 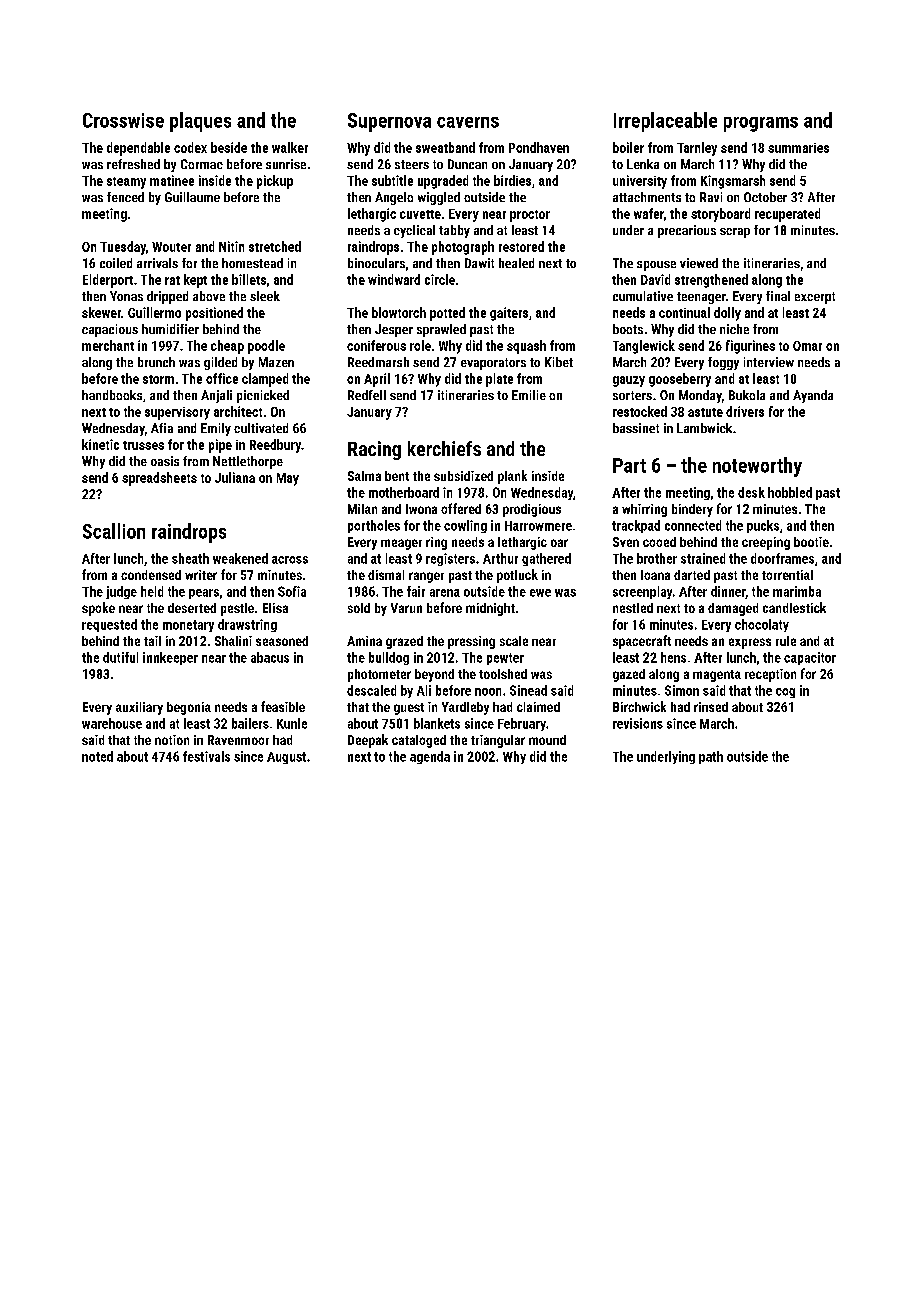 I want to click on spreadsheets, so click(x=159, y=479).
